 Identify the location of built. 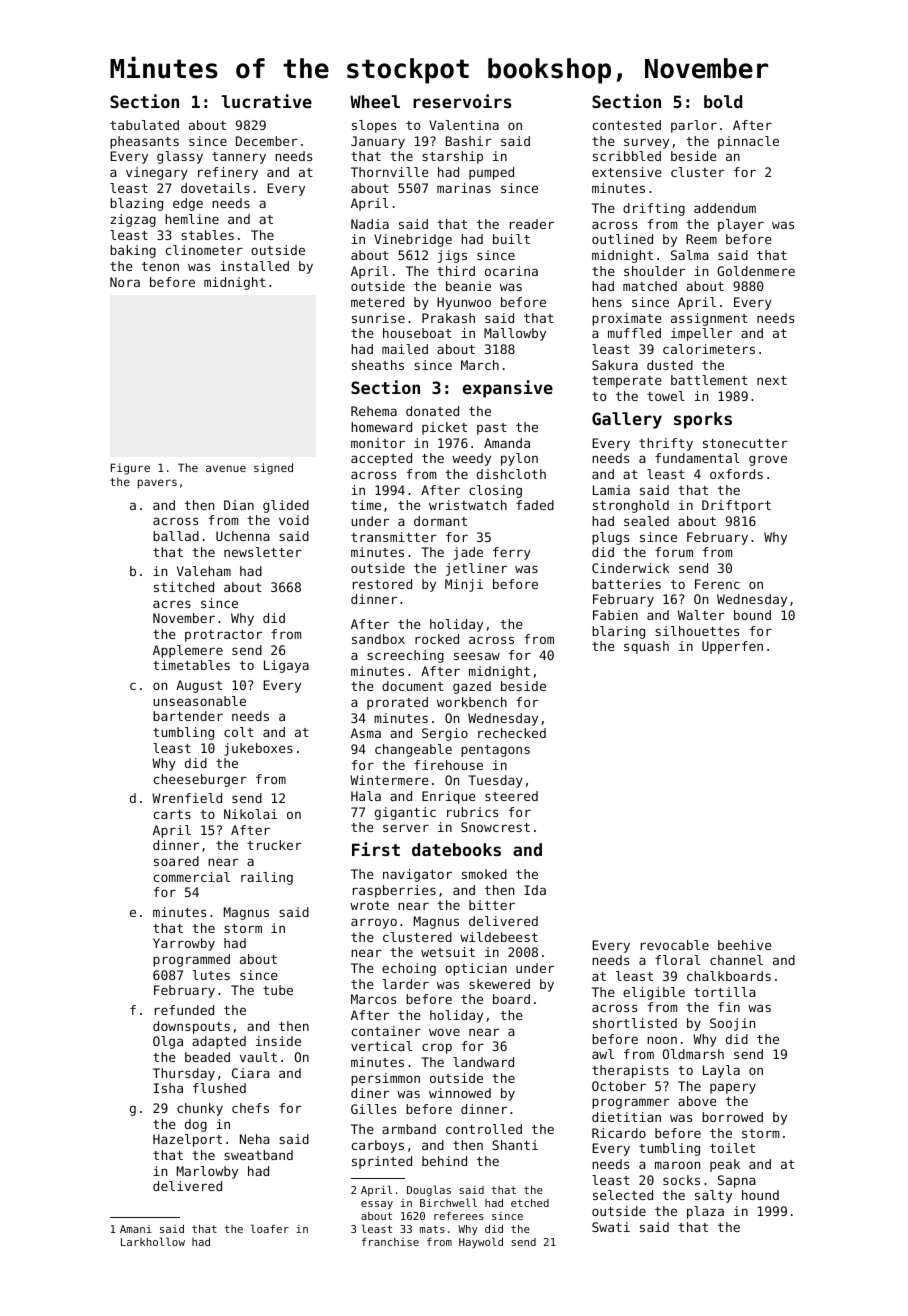
(511, 239).
